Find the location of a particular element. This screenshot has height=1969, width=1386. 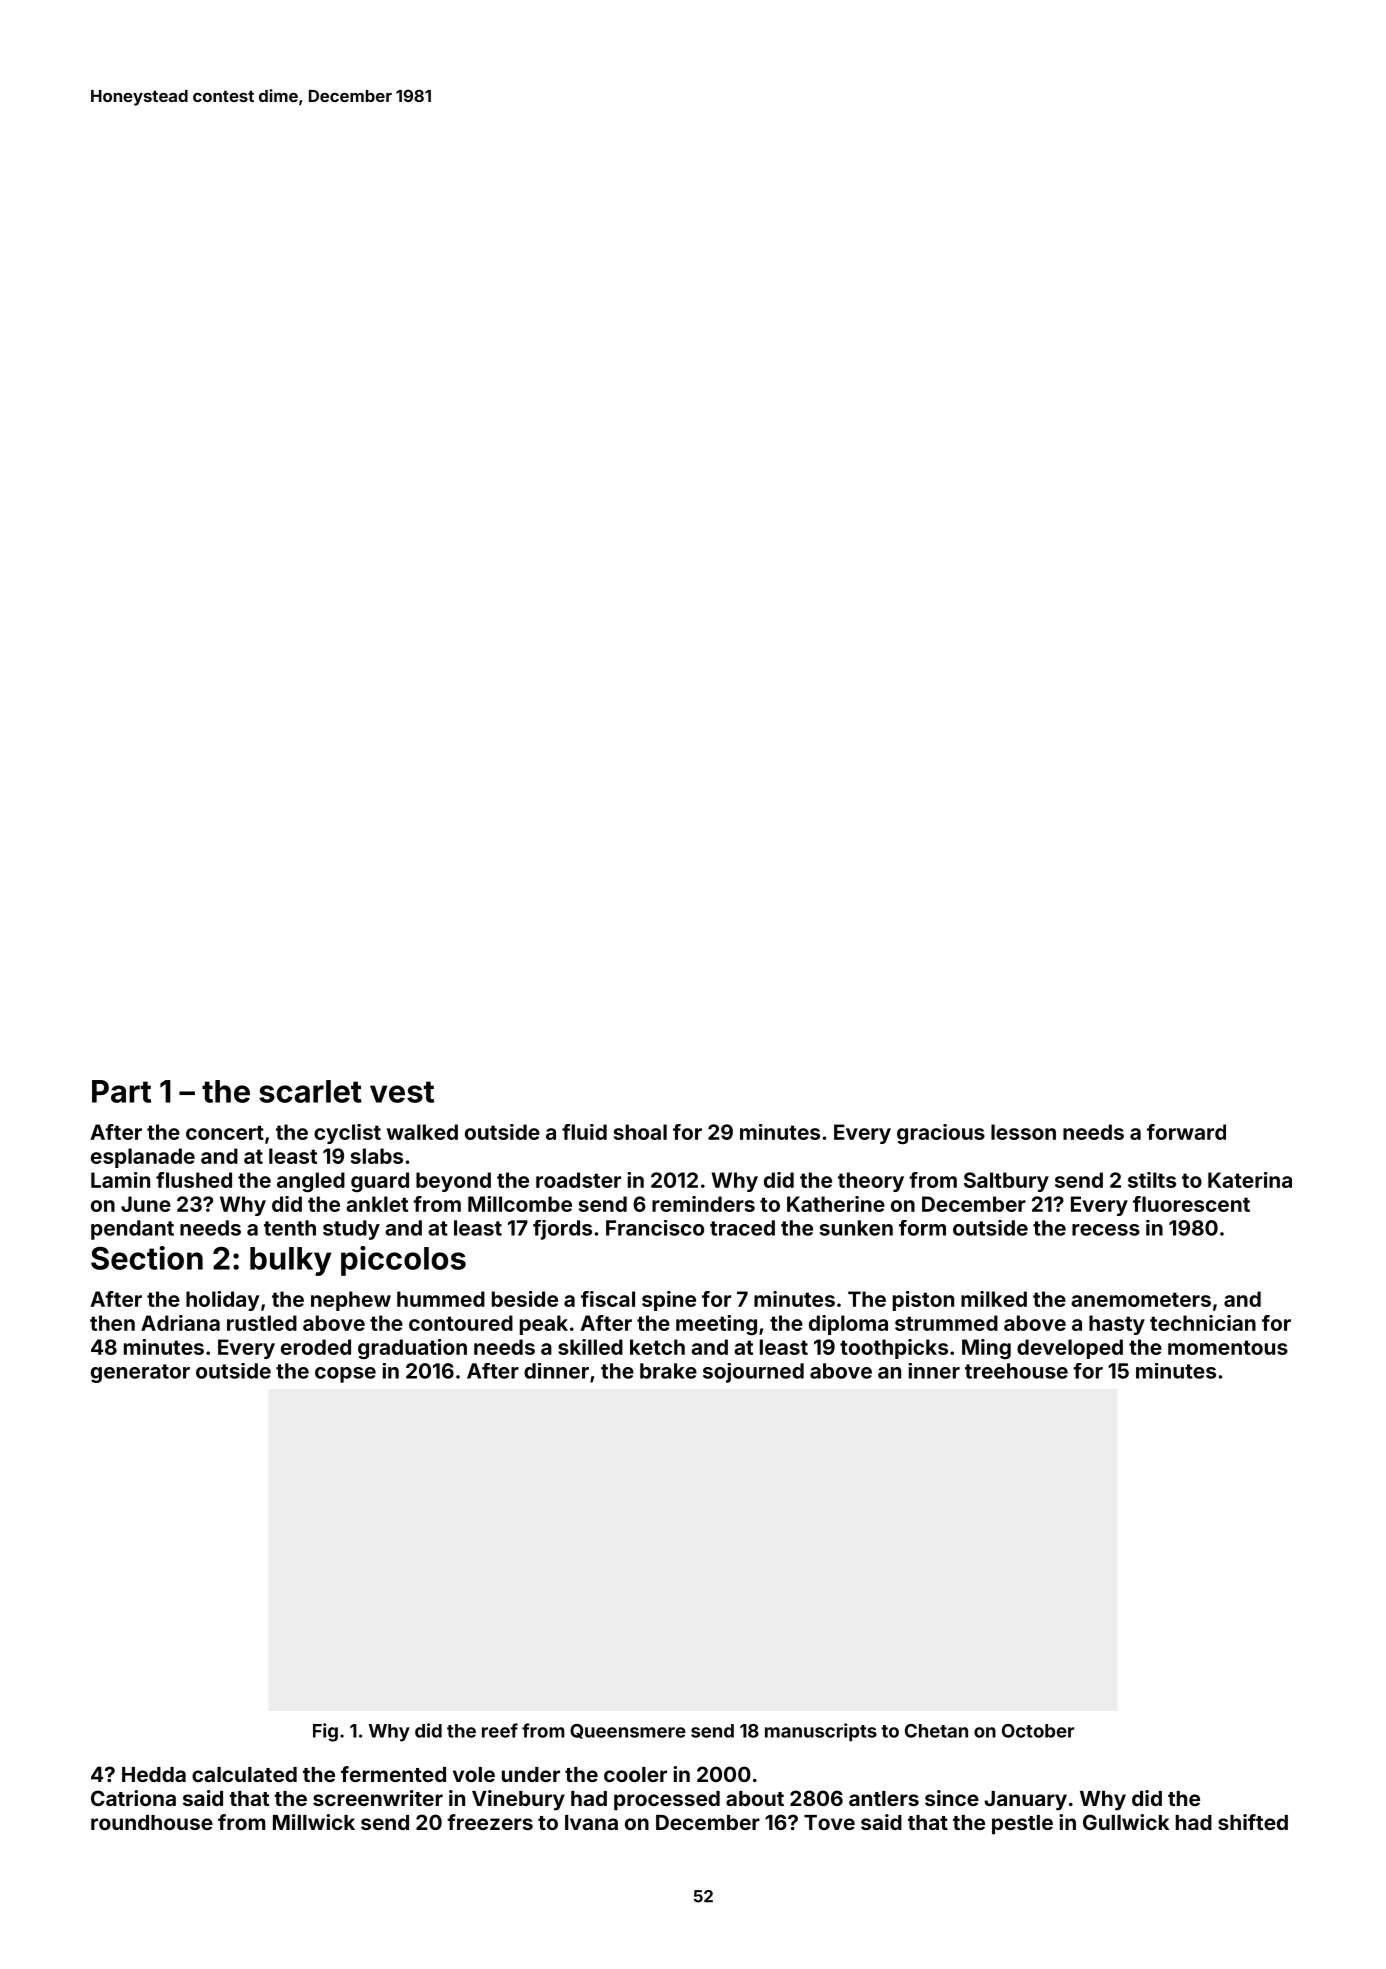

bulky is located at coordinates (291, 1261).
